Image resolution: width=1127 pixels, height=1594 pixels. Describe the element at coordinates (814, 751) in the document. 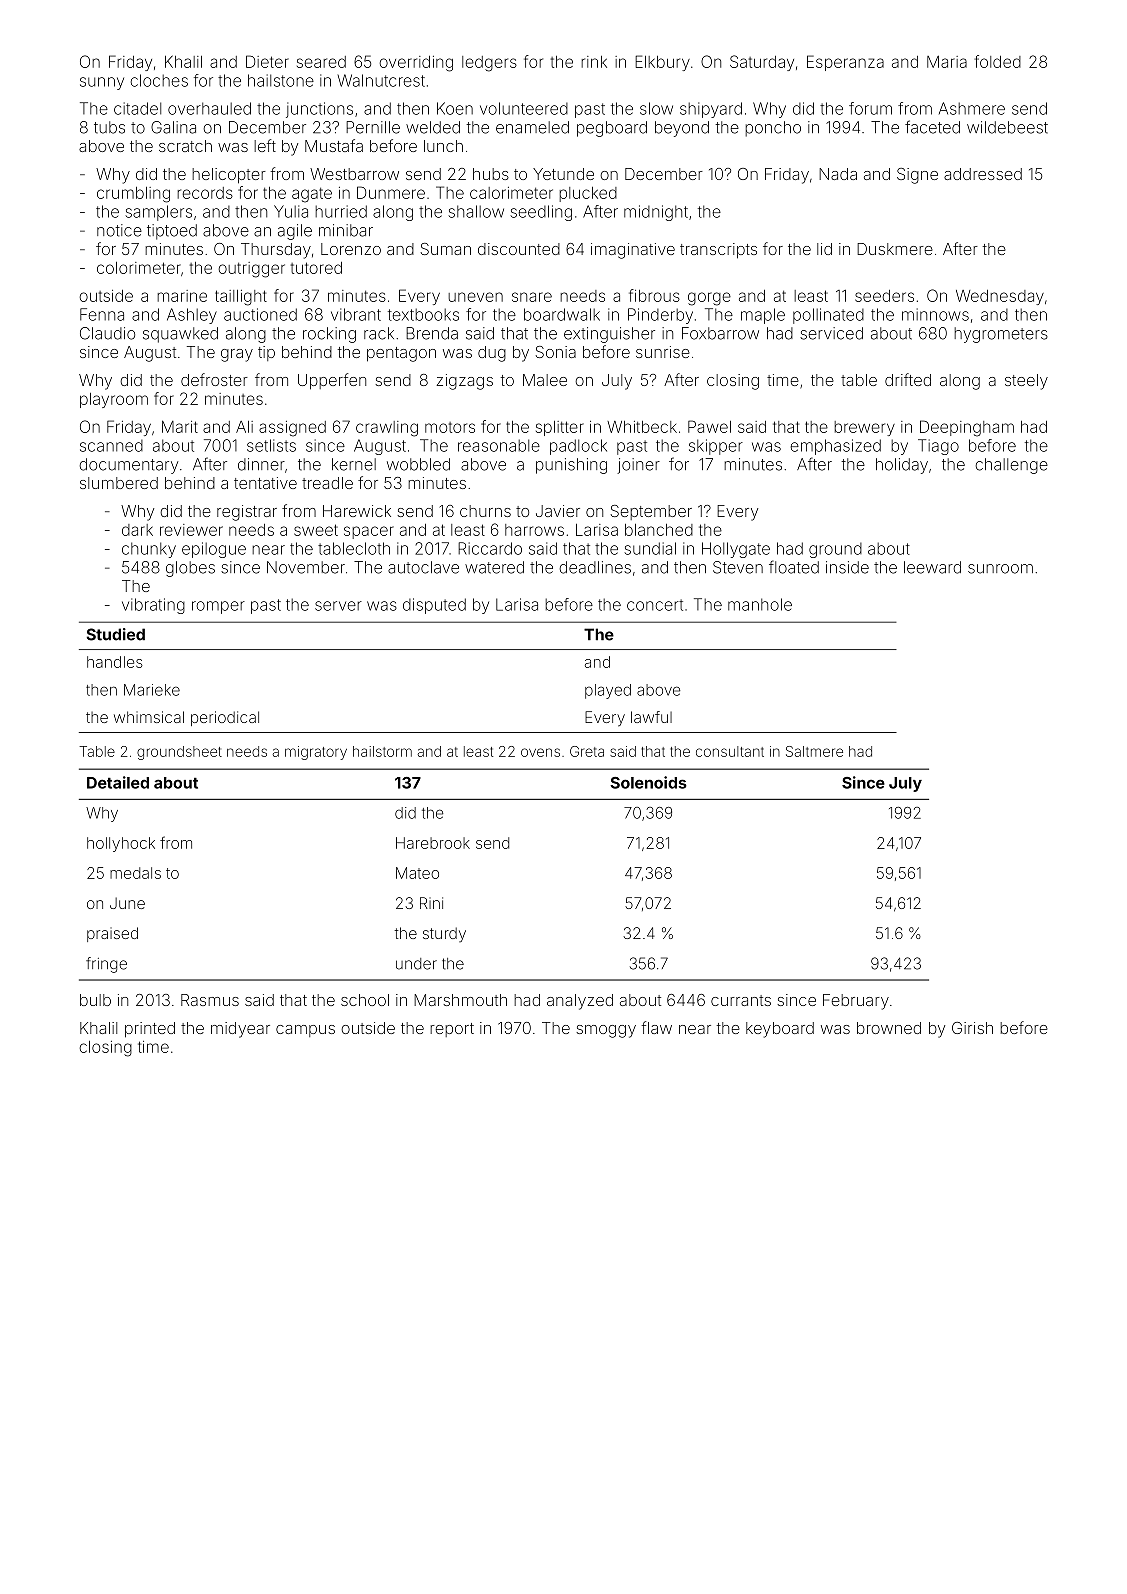

I see `Saltmere` at that location.
